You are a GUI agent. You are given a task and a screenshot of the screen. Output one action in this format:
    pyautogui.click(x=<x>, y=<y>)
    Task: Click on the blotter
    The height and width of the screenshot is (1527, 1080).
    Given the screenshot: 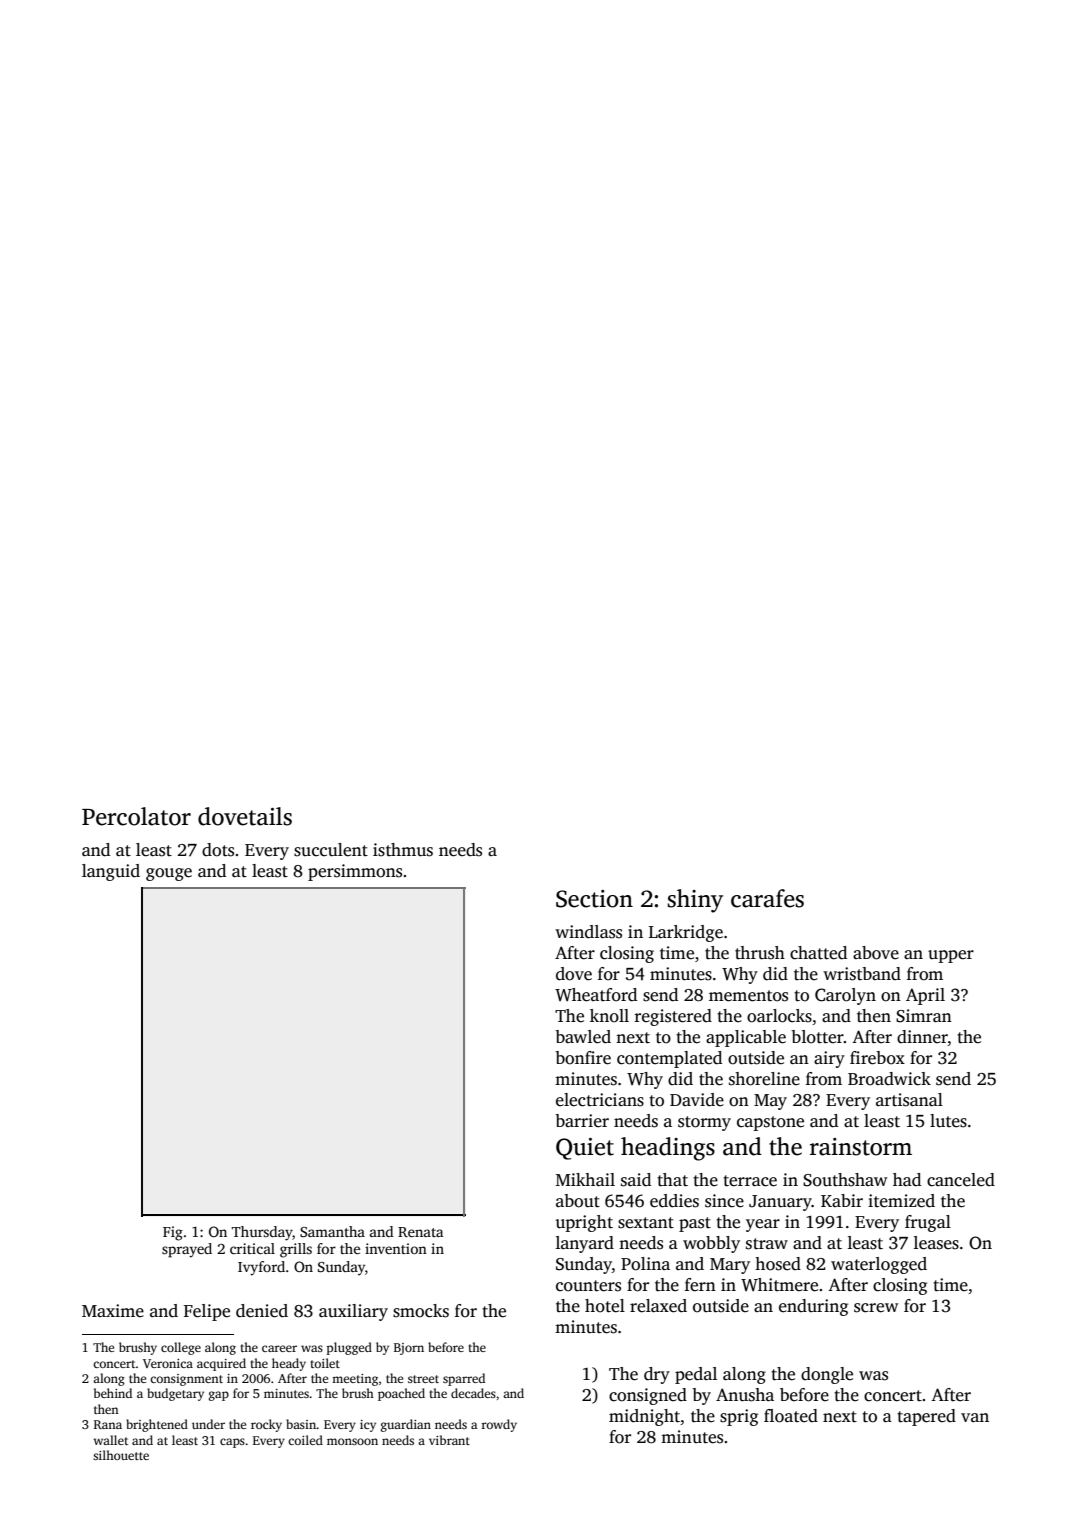 What is the action you would take?
    pyautogui.click(x=817, y=1037)
